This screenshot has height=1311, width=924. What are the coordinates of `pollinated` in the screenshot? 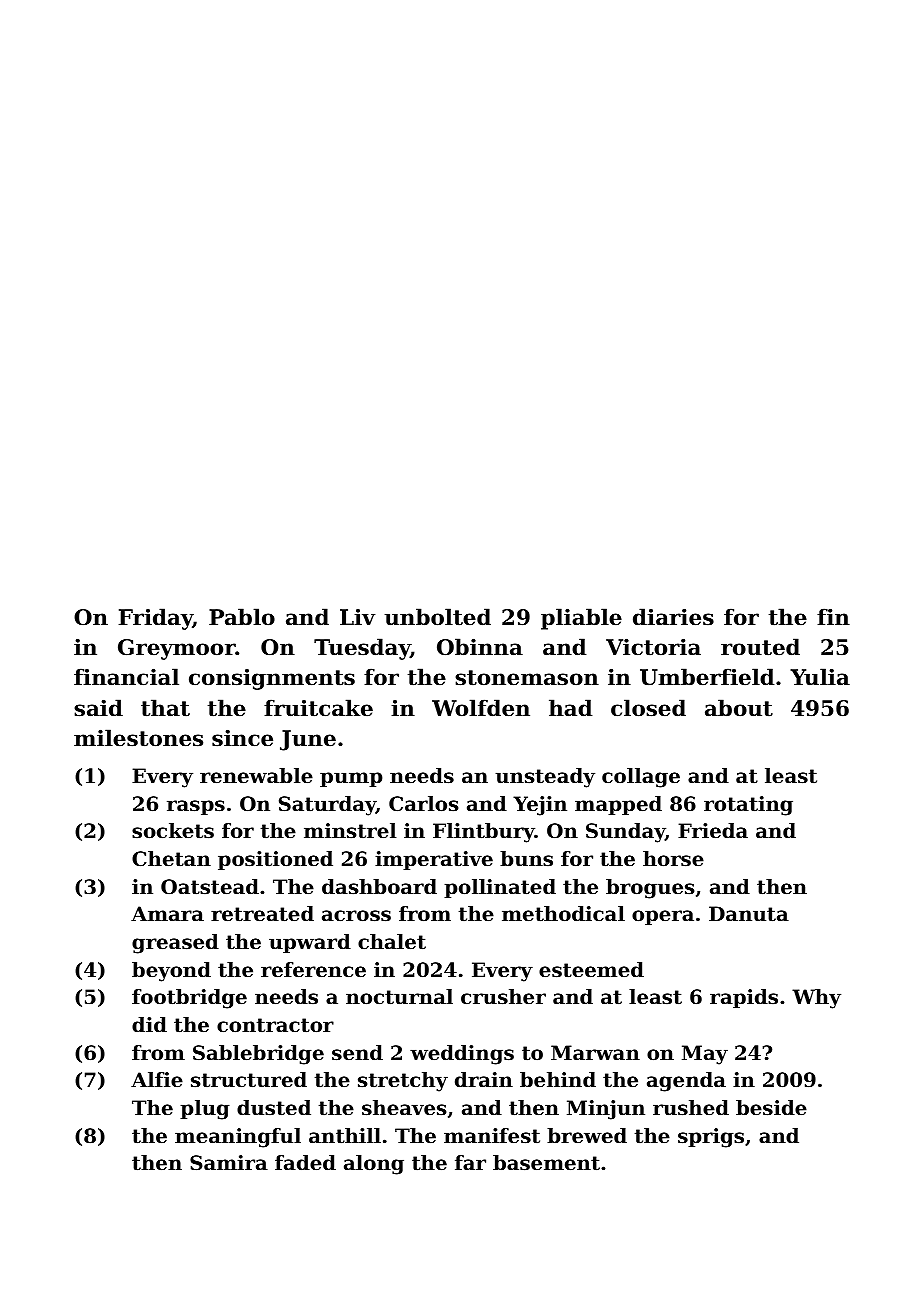 It's located at (500, 888).
